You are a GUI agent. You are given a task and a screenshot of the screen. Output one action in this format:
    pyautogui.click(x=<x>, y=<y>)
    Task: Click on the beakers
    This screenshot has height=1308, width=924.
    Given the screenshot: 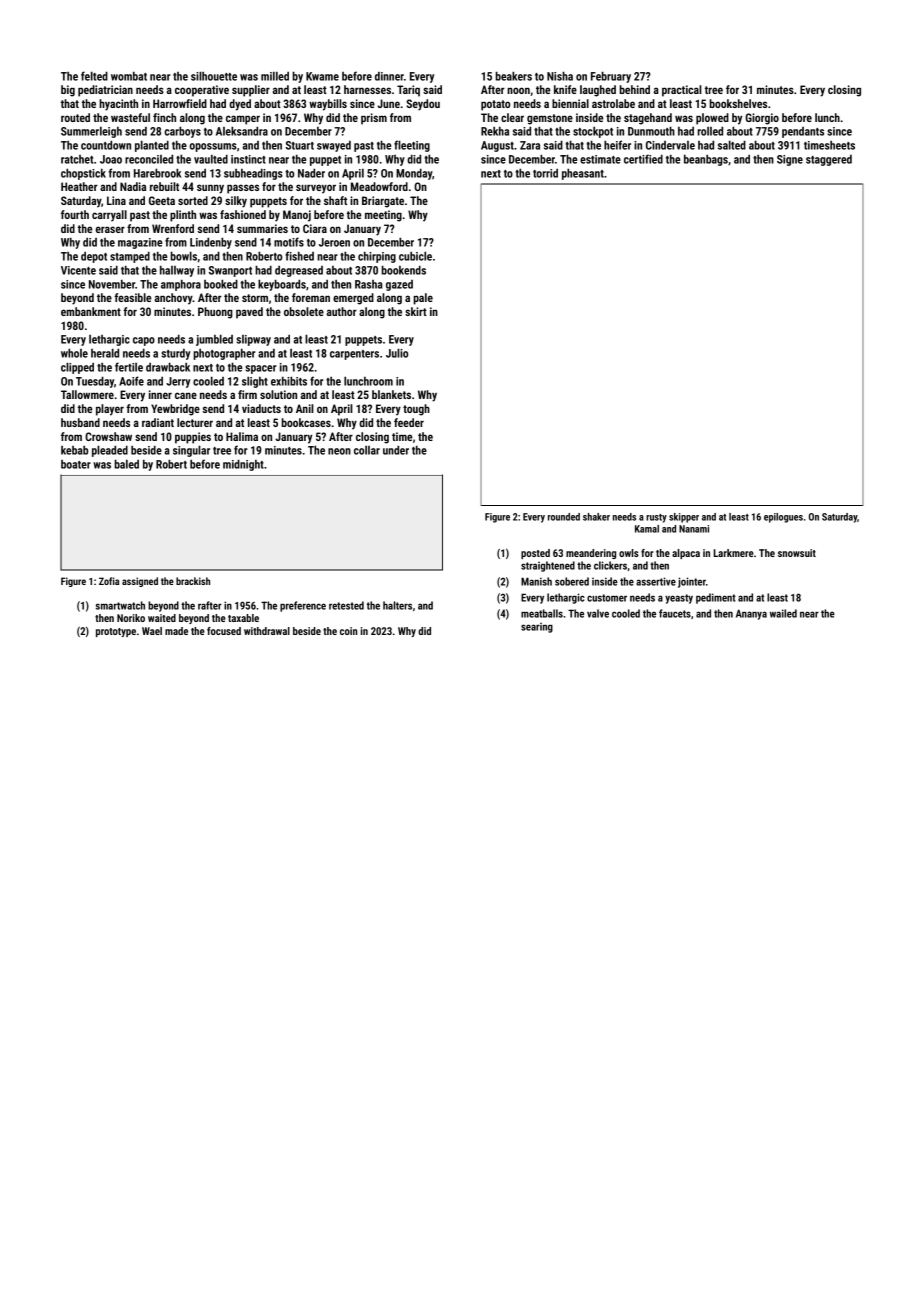 What is the action you would take?
    pyautogui.click(x=513, y=76)
